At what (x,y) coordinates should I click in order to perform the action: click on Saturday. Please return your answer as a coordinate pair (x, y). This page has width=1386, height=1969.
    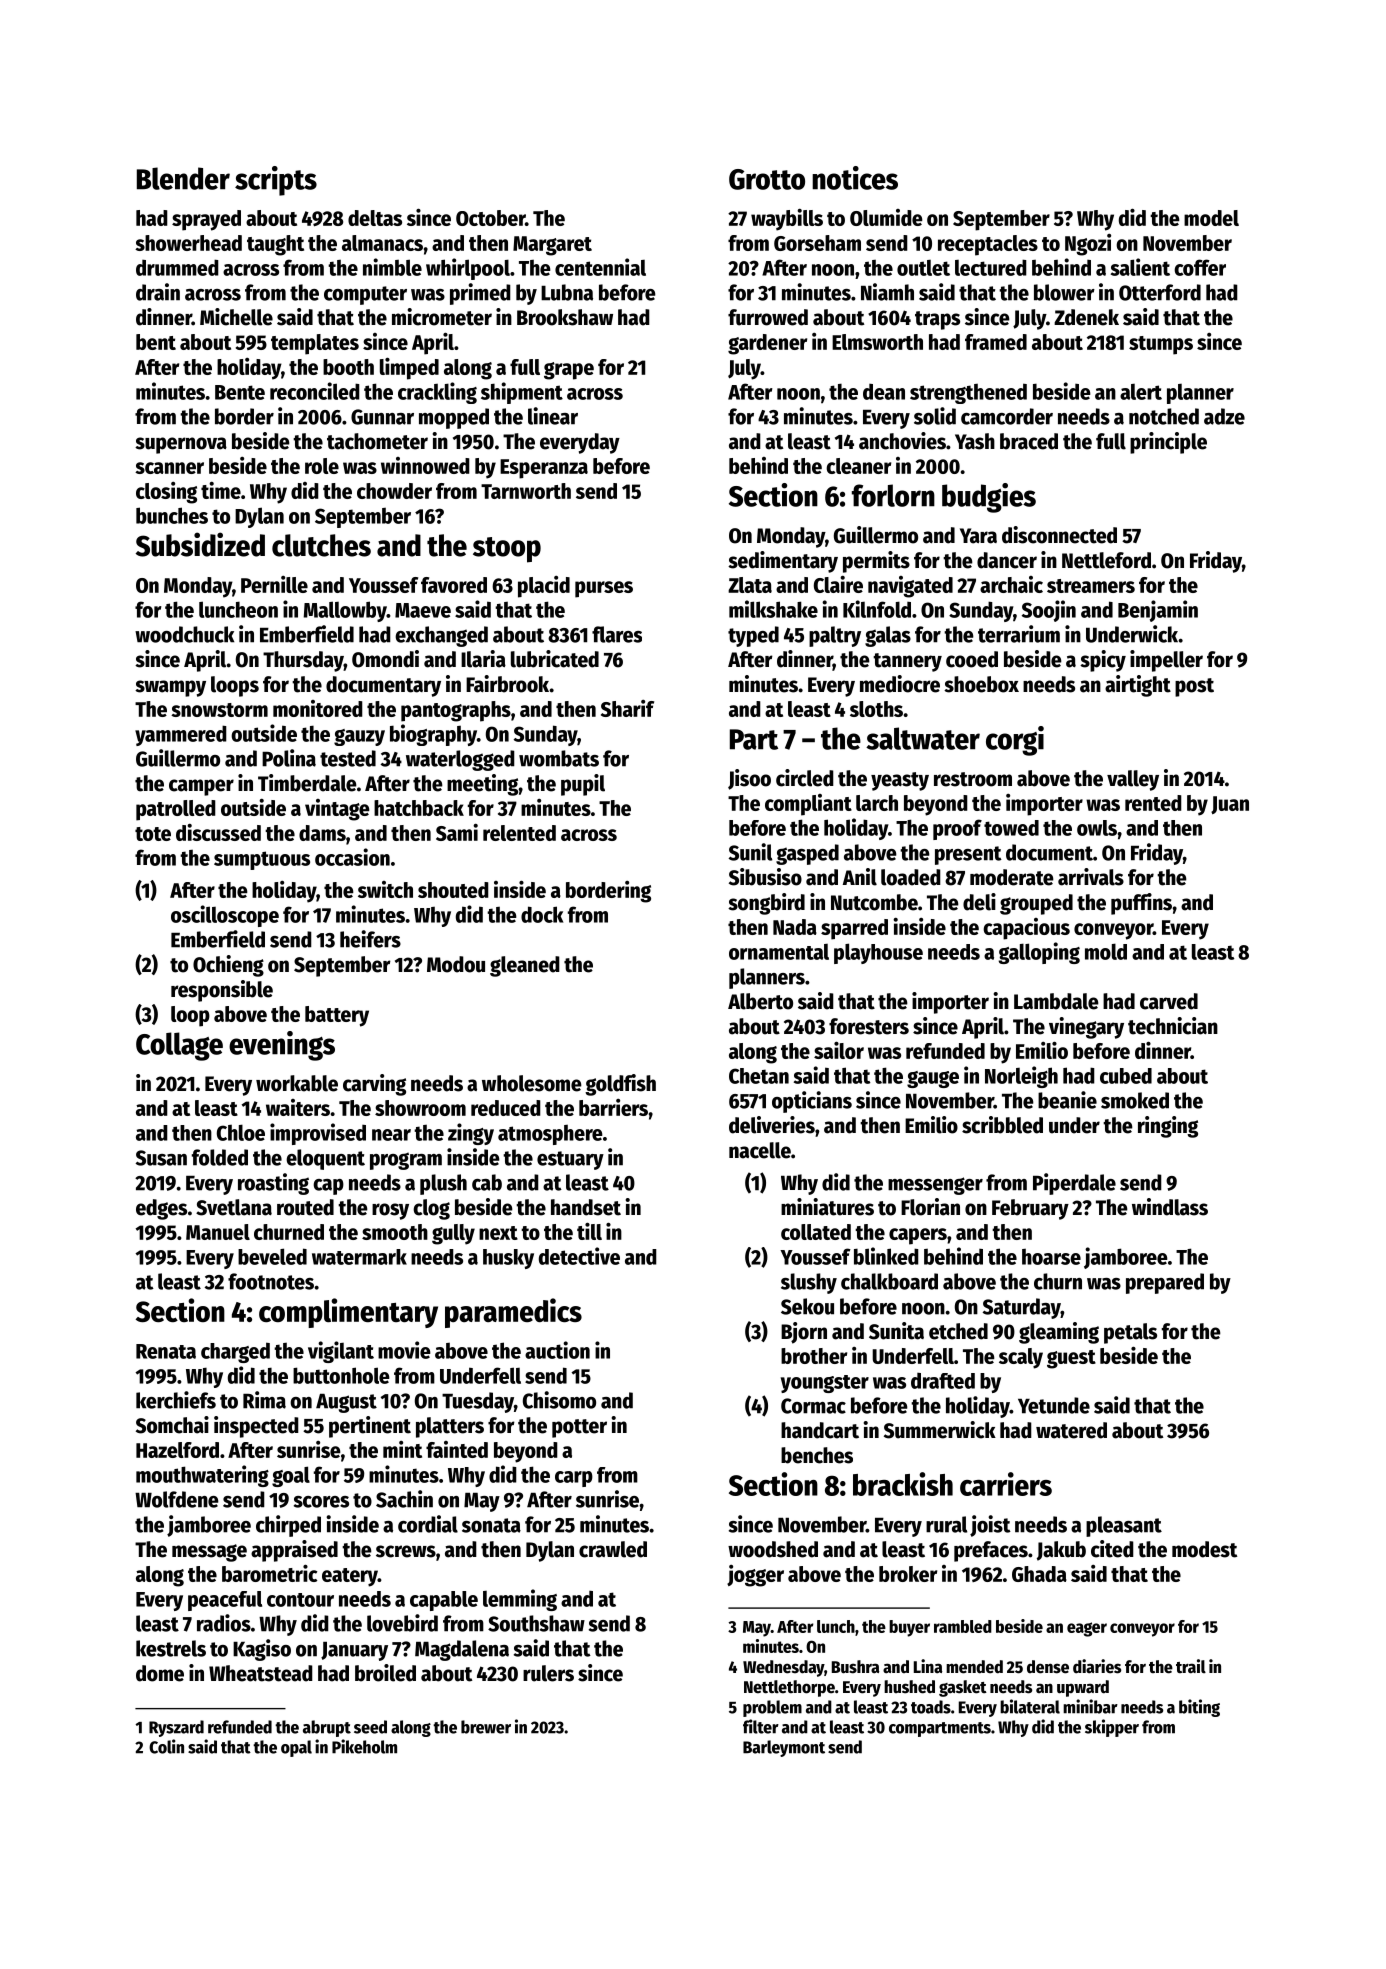
    Looking at the image, I should click on (1022, 1308).
